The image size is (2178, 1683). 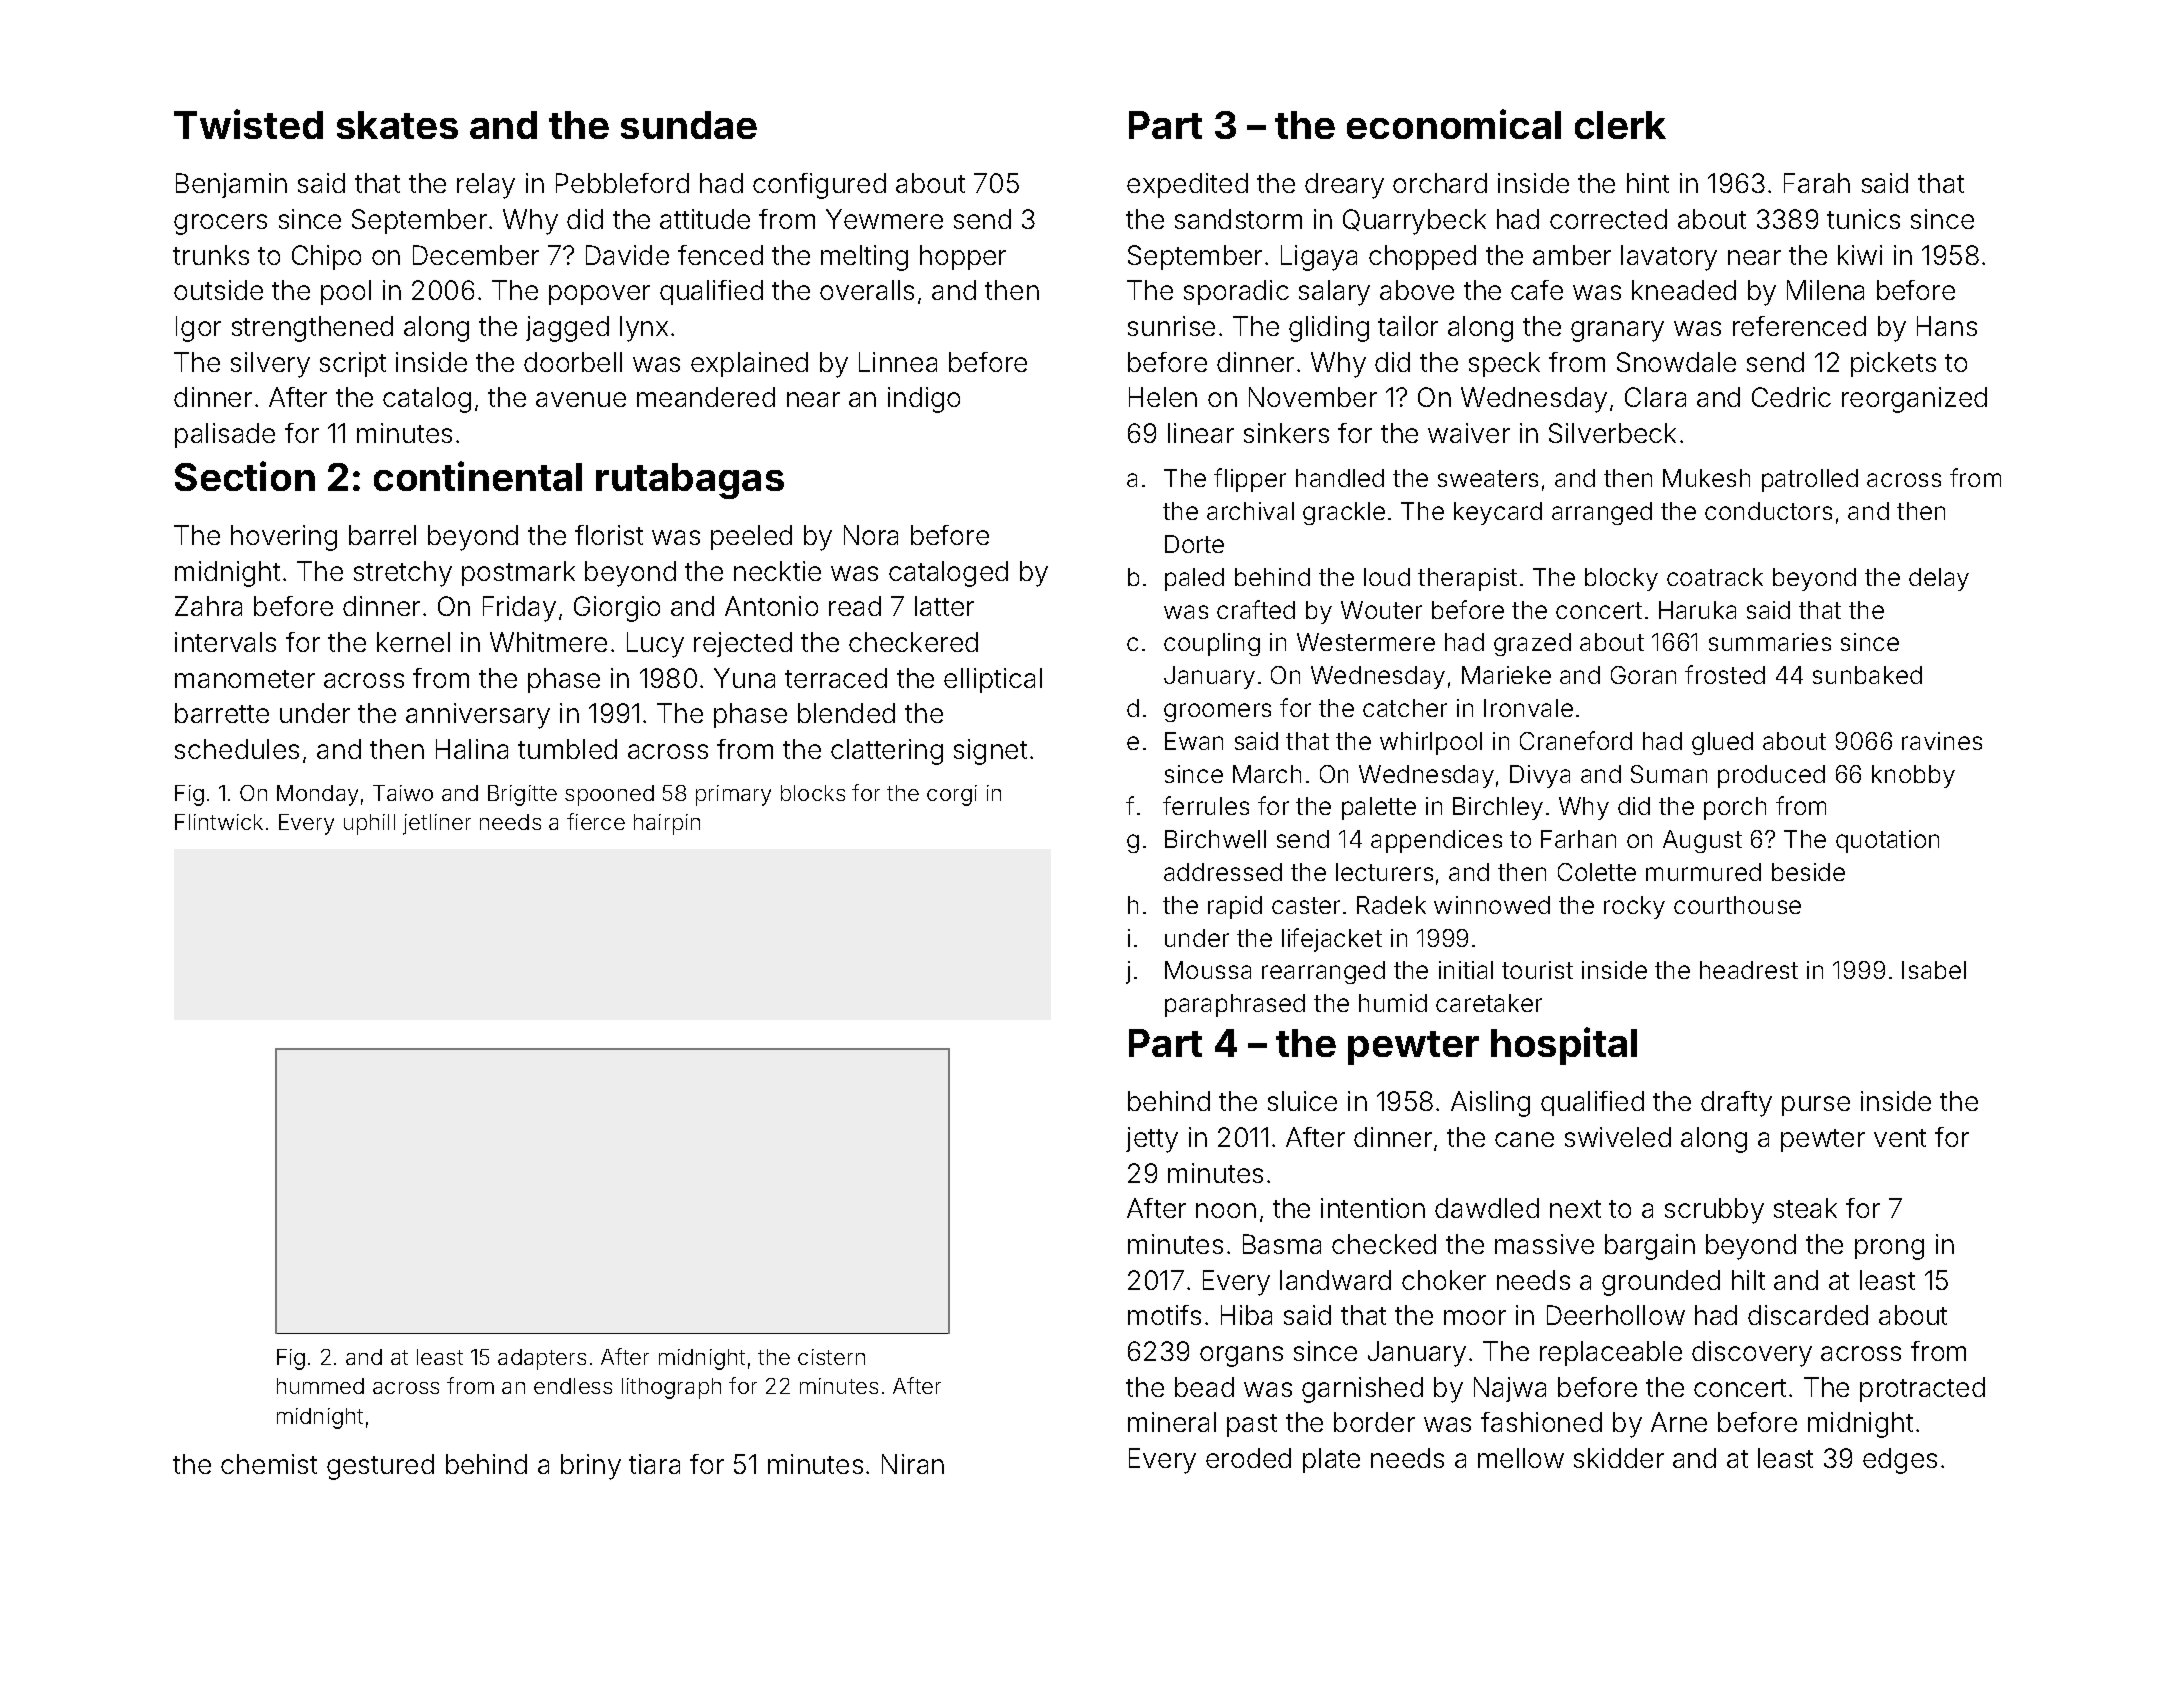 I want to click on Pebbleford, so click(x=622, y=183).
